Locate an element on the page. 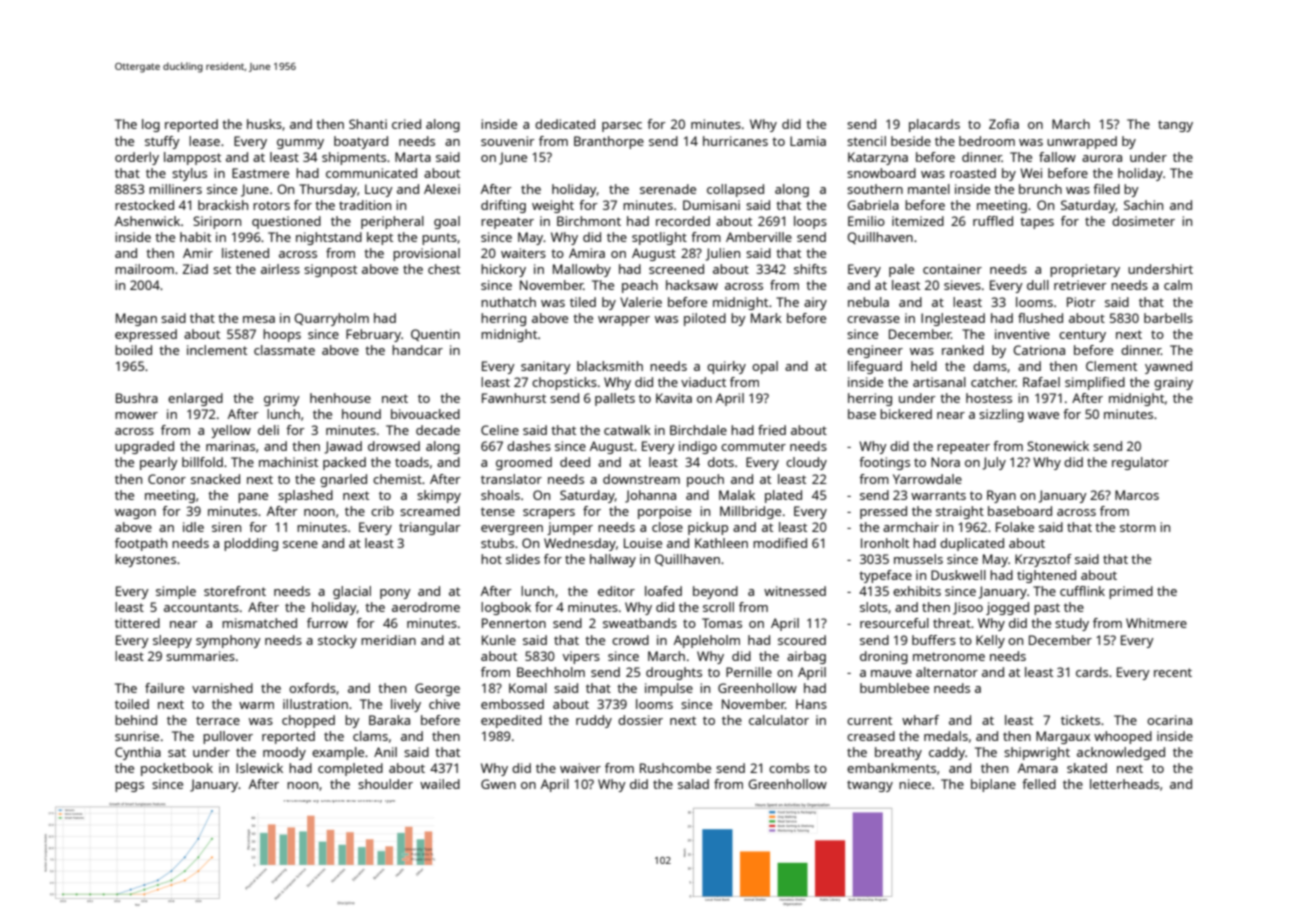 This page has height=924, width=1308. screened is located at coordinates (676, 269).
